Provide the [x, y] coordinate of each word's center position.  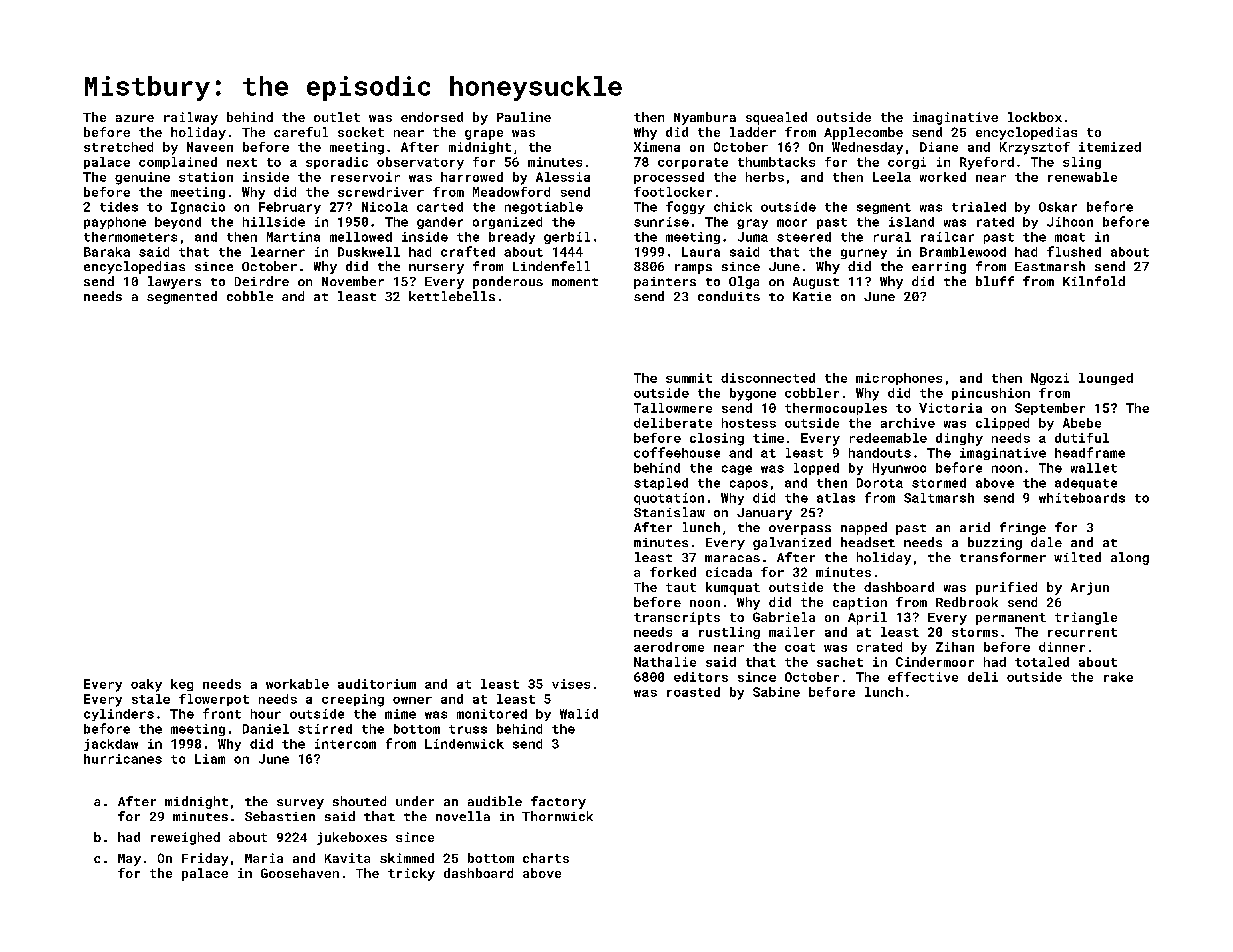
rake [1118, 677]
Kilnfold [1094, 281]
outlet [337, 117]
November [353, 281]
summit [689, 378]
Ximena [657, 147]
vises [571, 684]
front [222, 713]
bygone [753, 394]
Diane [939, 147]
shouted [359, 801]
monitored [492, 714]
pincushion [991, 394]
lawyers [174, 282]
